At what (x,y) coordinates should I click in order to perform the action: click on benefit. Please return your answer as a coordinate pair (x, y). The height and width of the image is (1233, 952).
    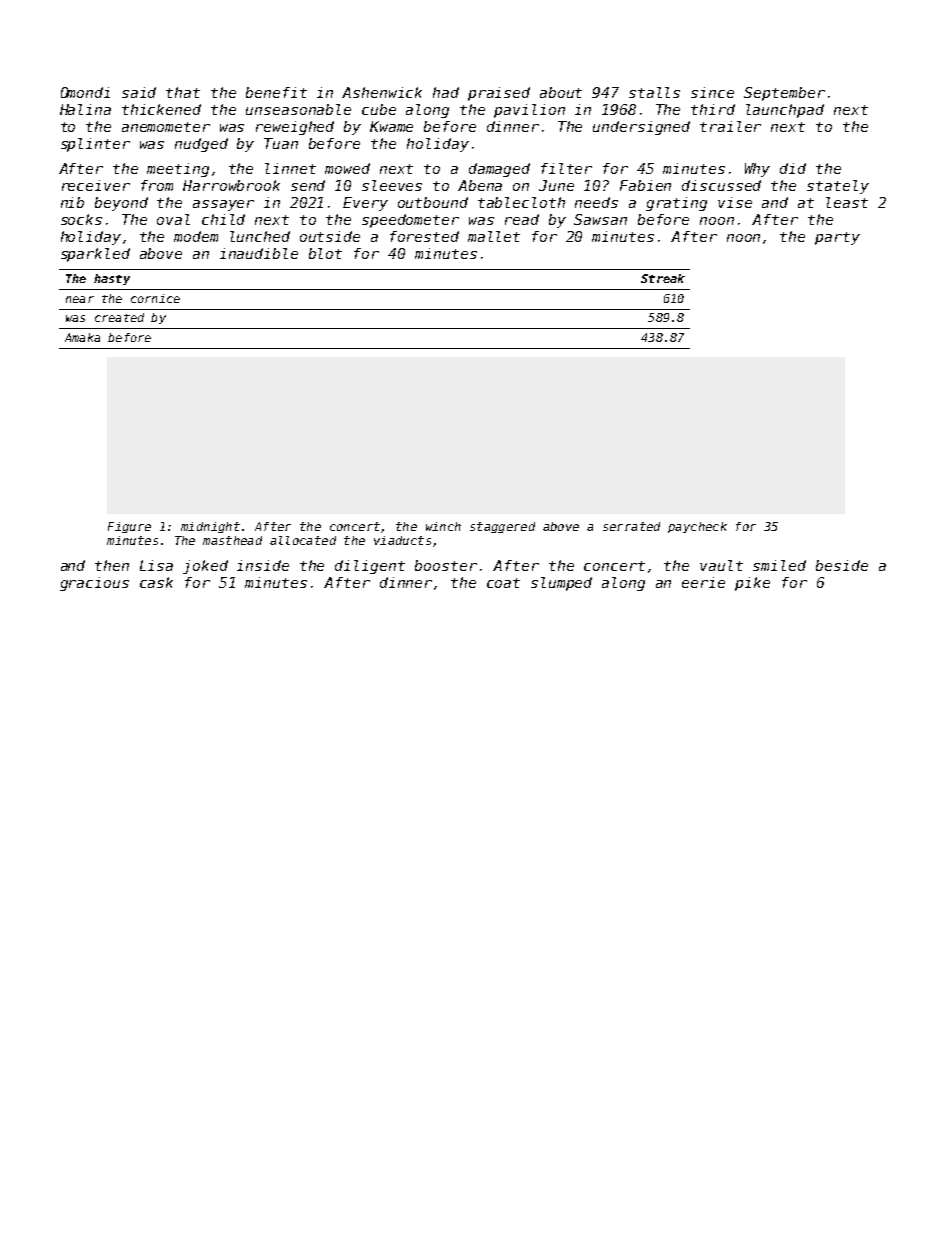
    Looking at the image, I should click on (276, 92).
